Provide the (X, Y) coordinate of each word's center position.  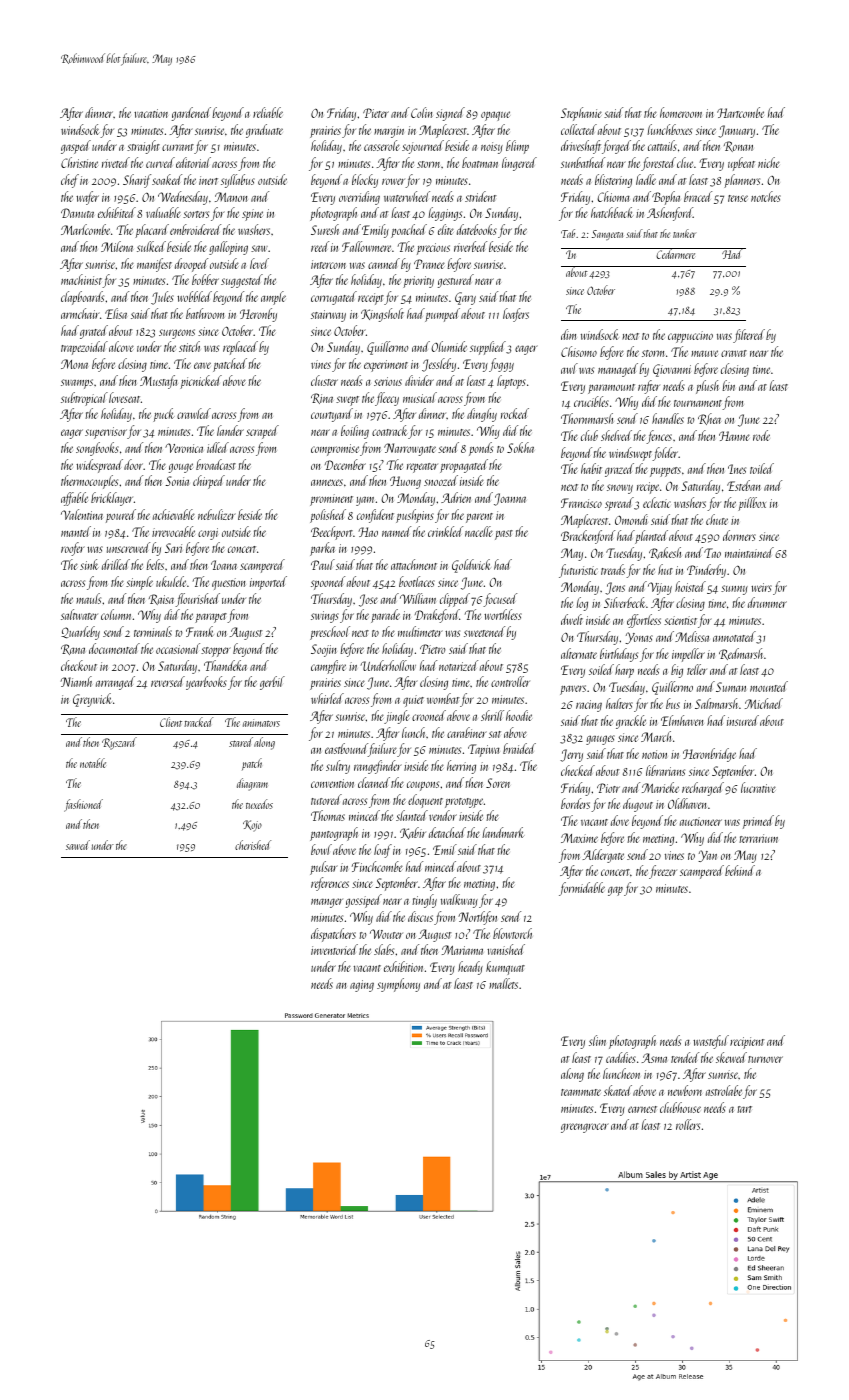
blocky (365, 181)
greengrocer (585, 1128)
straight (143, 147)
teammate (581, 1092)
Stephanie (581, 114)
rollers (688, 1124)
